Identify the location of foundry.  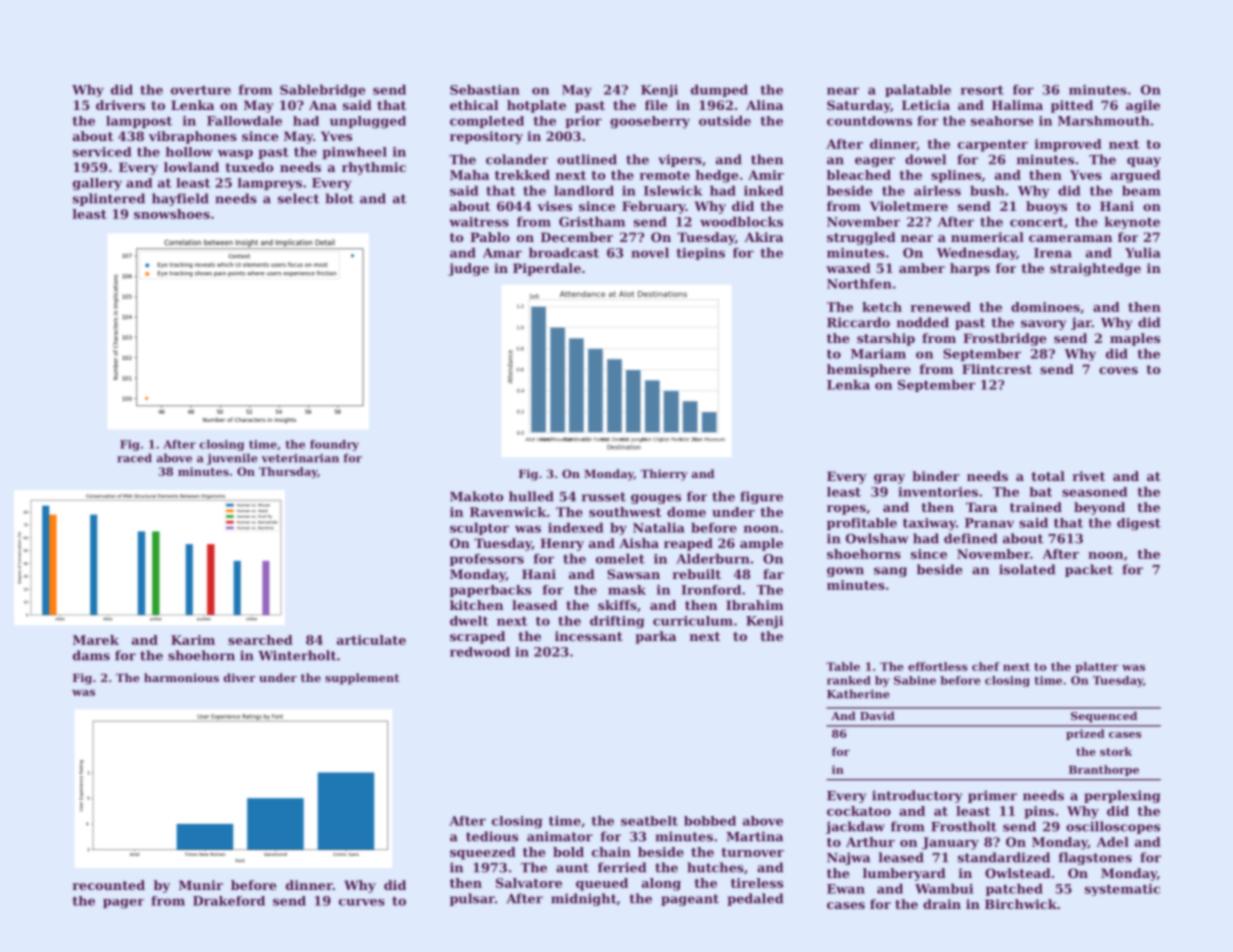
(334, 445).
